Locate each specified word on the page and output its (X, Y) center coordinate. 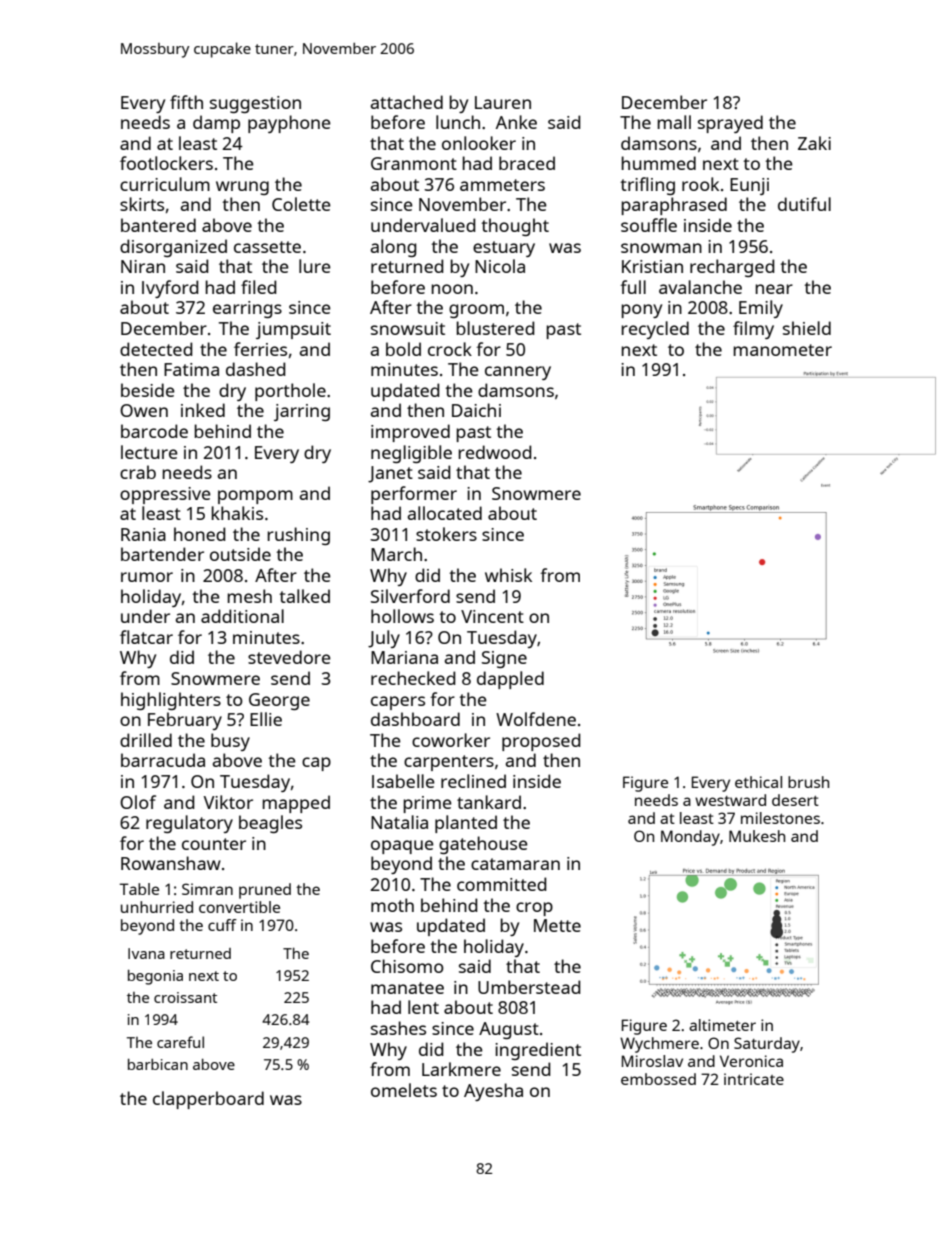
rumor (147, 577)
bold (403, 349)
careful (180, 1042)
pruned (265, 891)
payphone (289, 124)
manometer (782, 350)
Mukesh (757, 836)
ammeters (502, 185)
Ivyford (170, 289)
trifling (647, 186)
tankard (489, 802)
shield (807, 328)
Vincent (492, 616)
